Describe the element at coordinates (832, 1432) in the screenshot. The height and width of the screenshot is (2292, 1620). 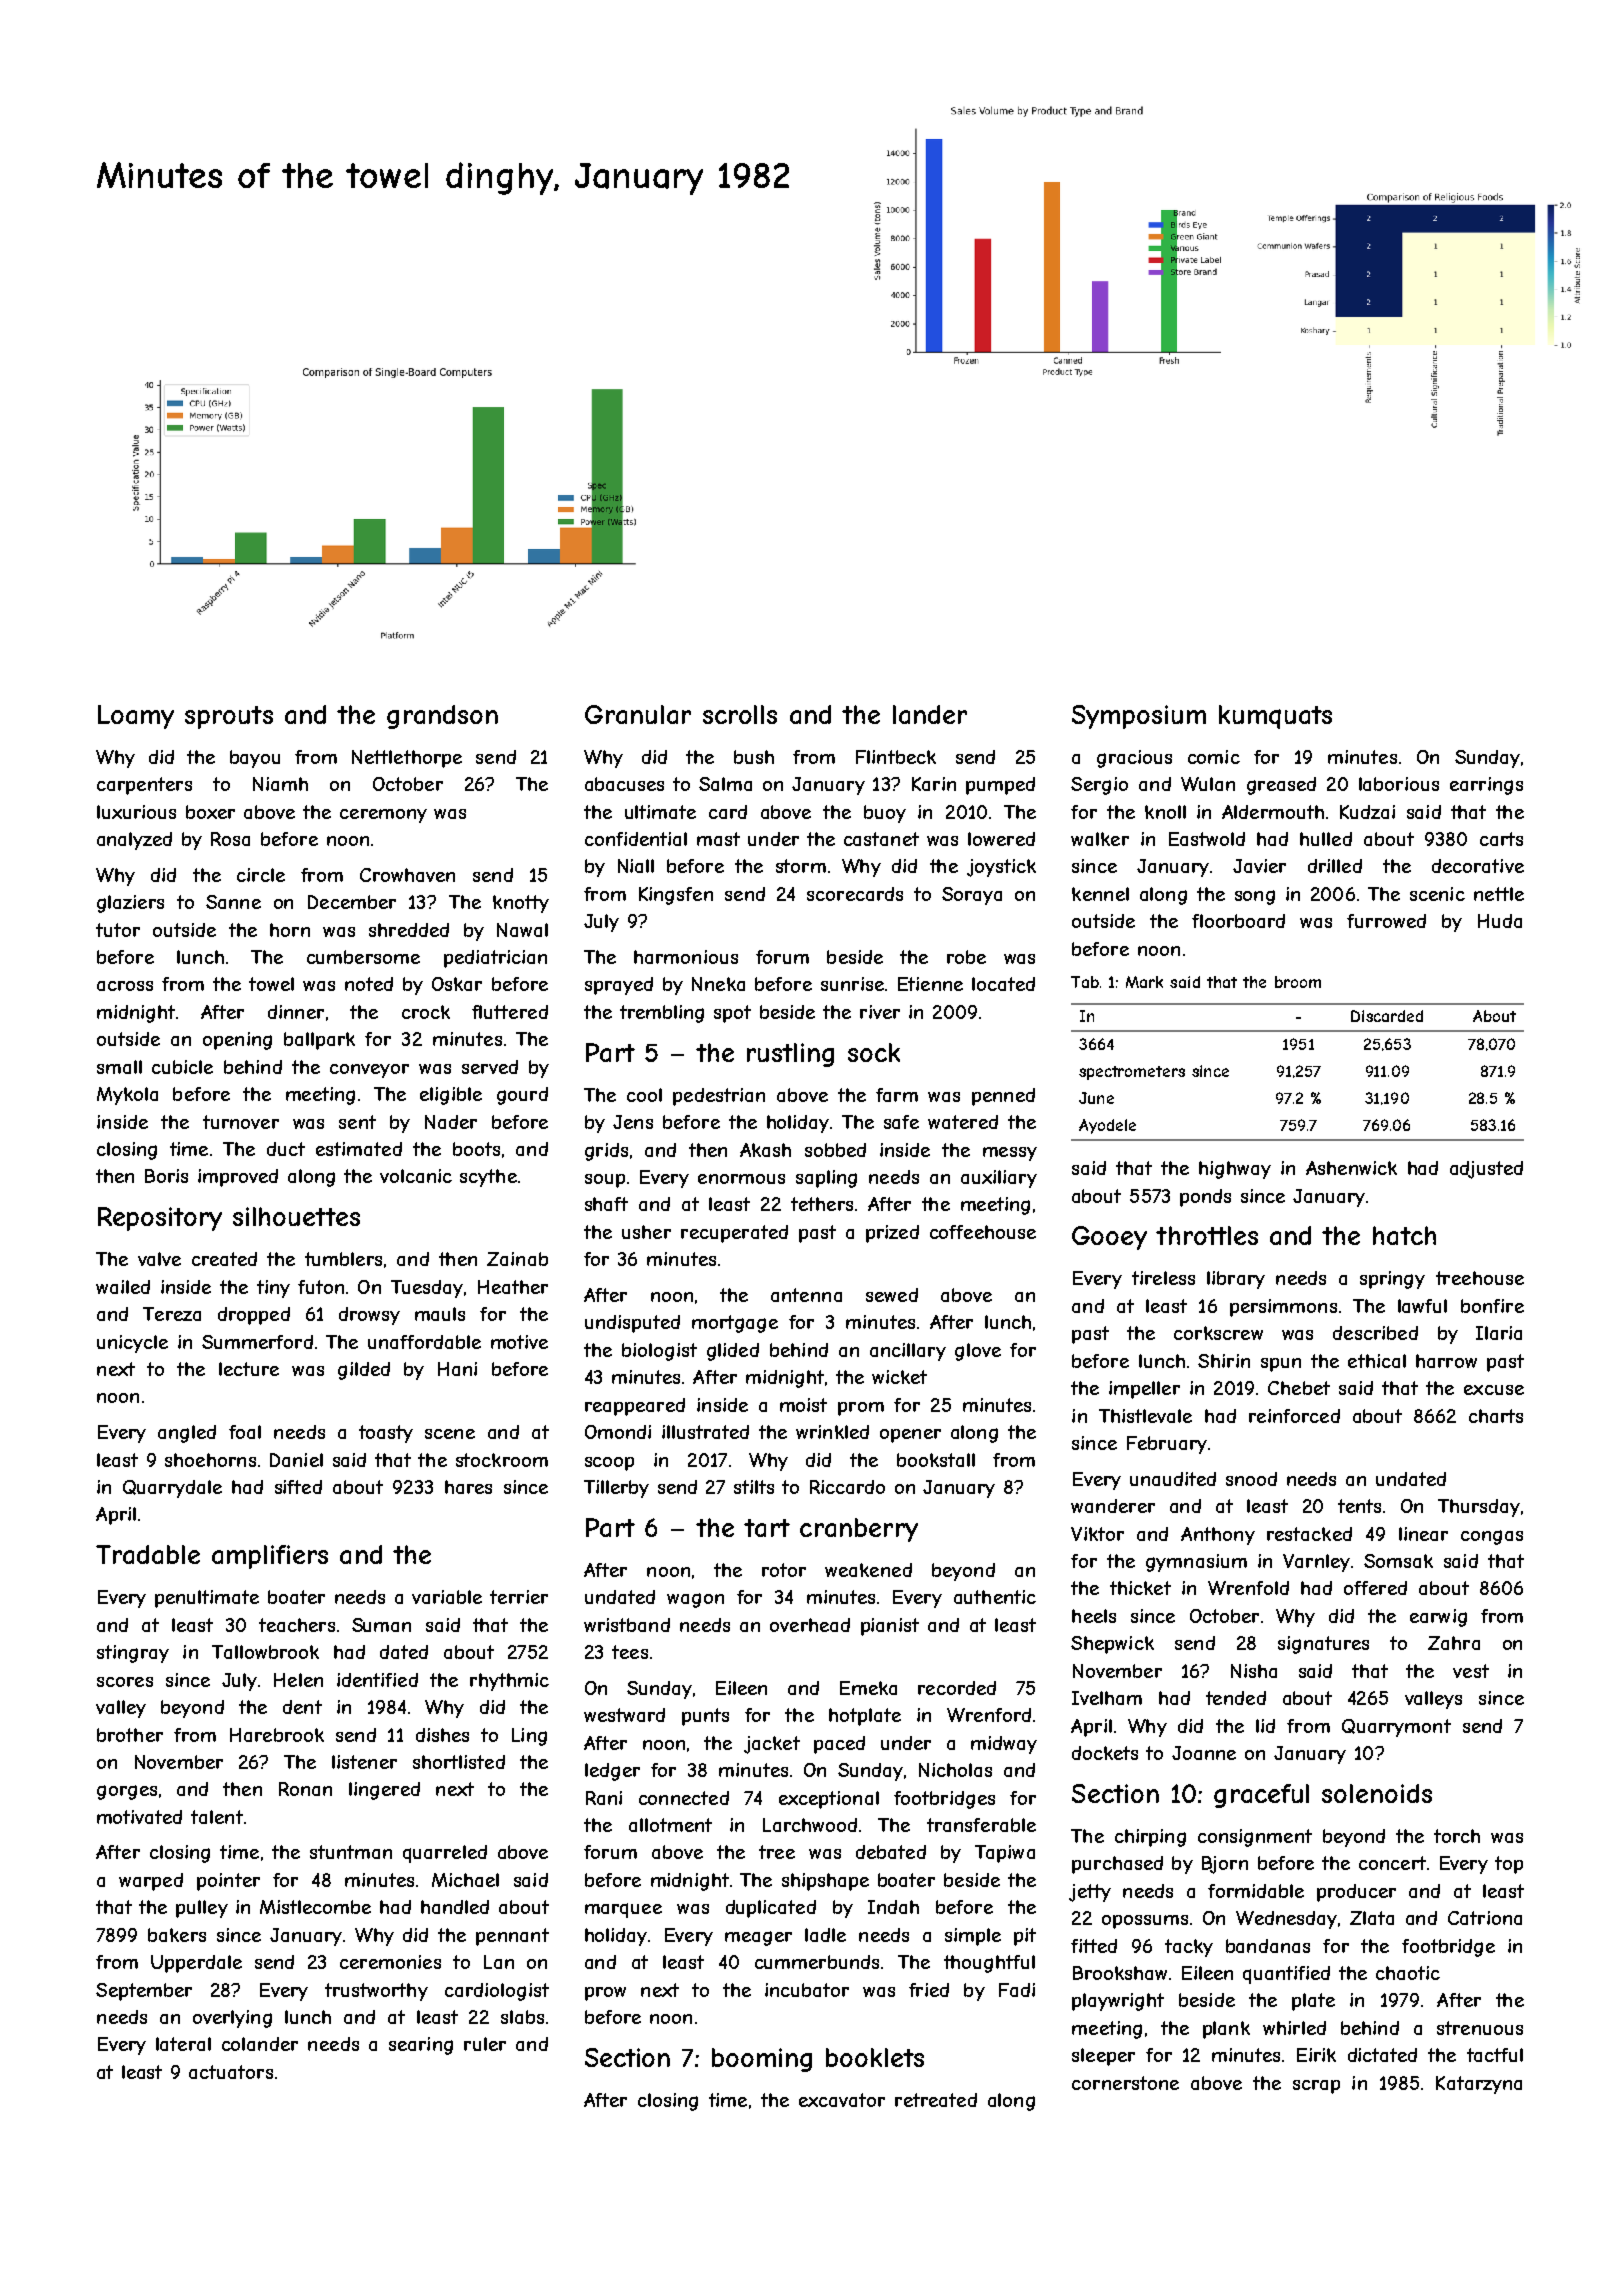
I see `wrinkled` at that location.
